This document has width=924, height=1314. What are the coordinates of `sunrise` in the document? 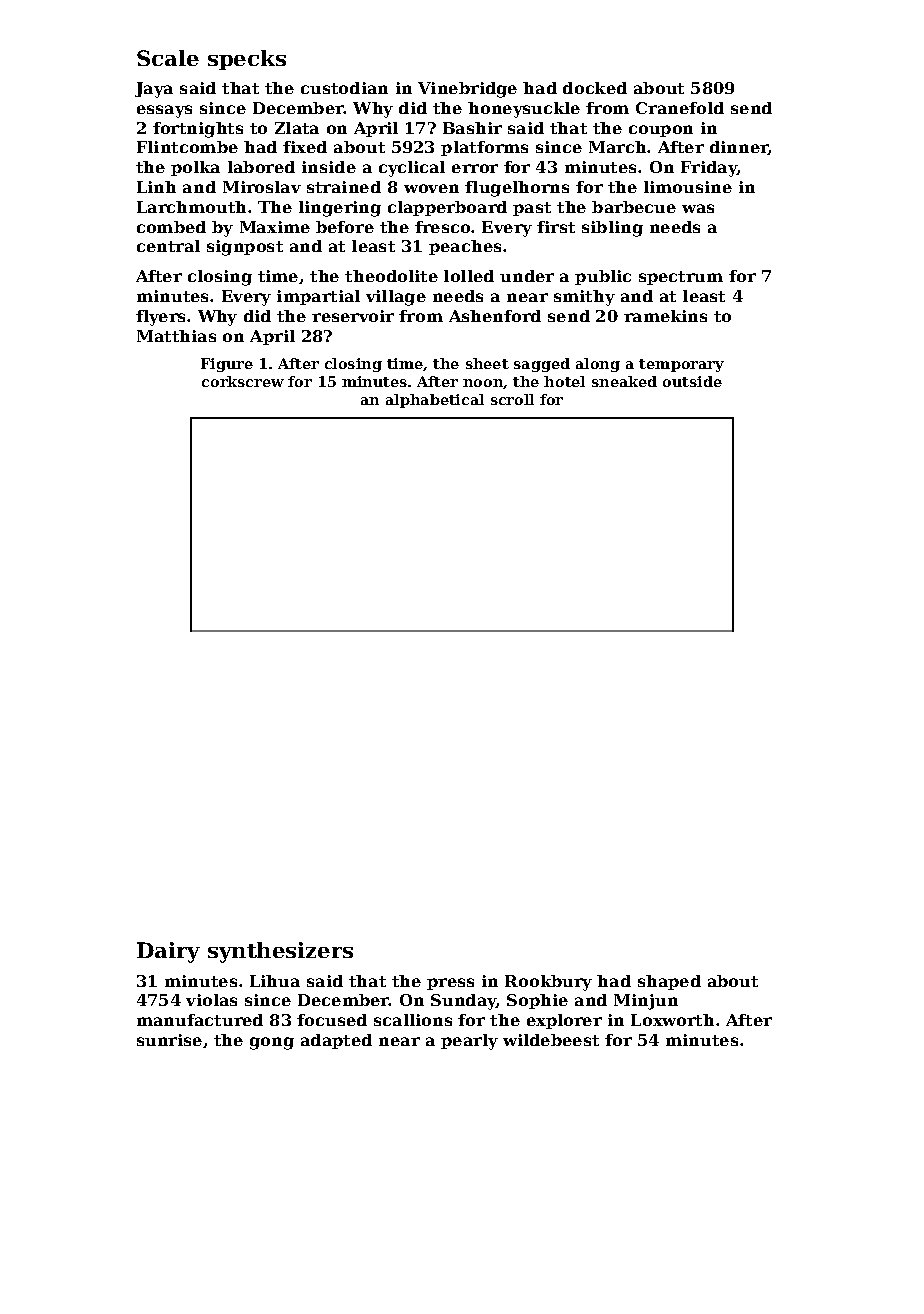 It's located at (169, 1040).
